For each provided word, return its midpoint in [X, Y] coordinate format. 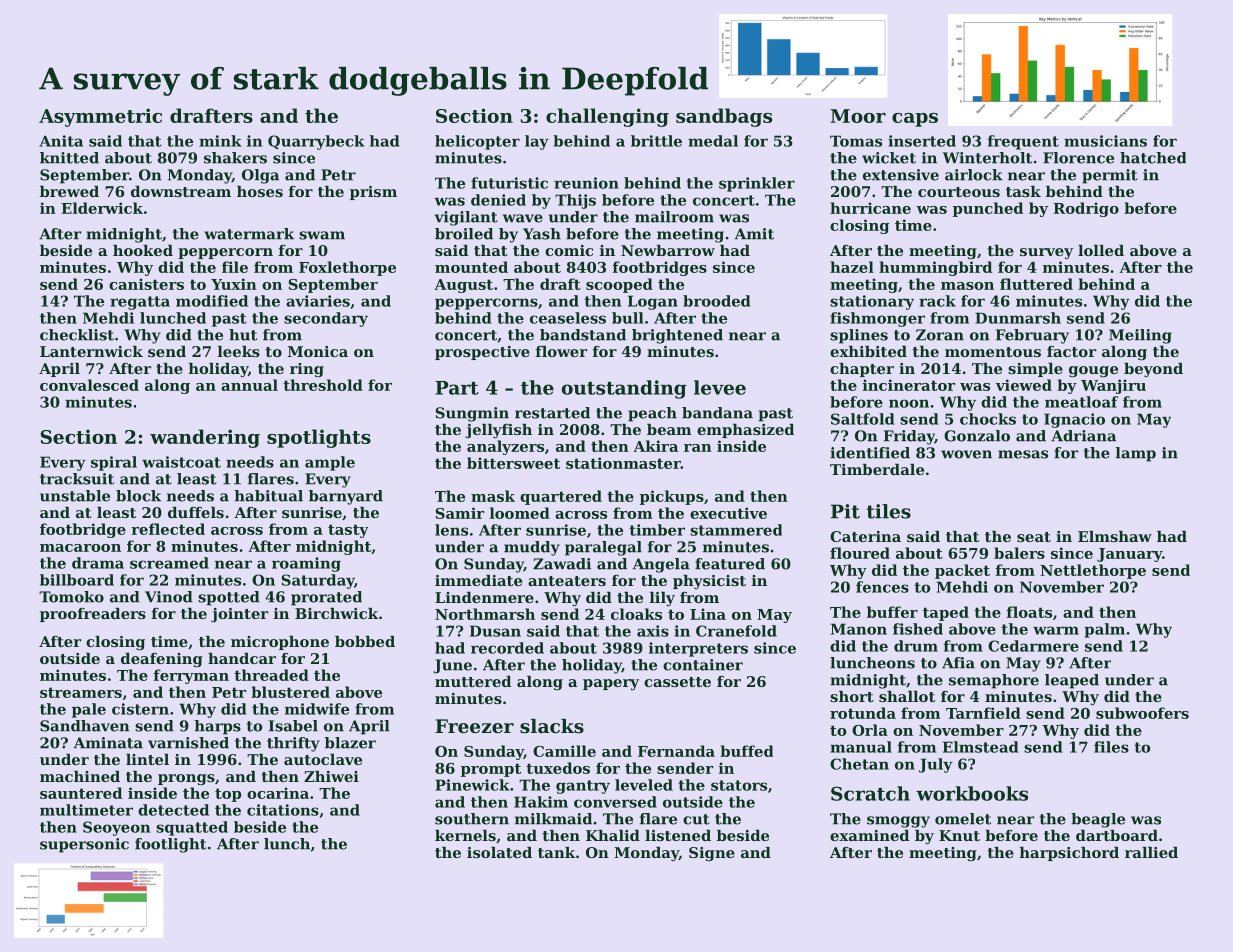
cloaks [636, 614]
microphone [280, 643]
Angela [661, 565]
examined [869, 835]
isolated [499, 852]
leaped [1072, 681]
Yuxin [234, 284]
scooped [619, 285]
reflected [168, 529]
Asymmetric [100, 117]
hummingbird [935, 268]
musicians [1105, 141]
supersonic [84, 845]
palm [1104, 630]
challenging [607, 117]
